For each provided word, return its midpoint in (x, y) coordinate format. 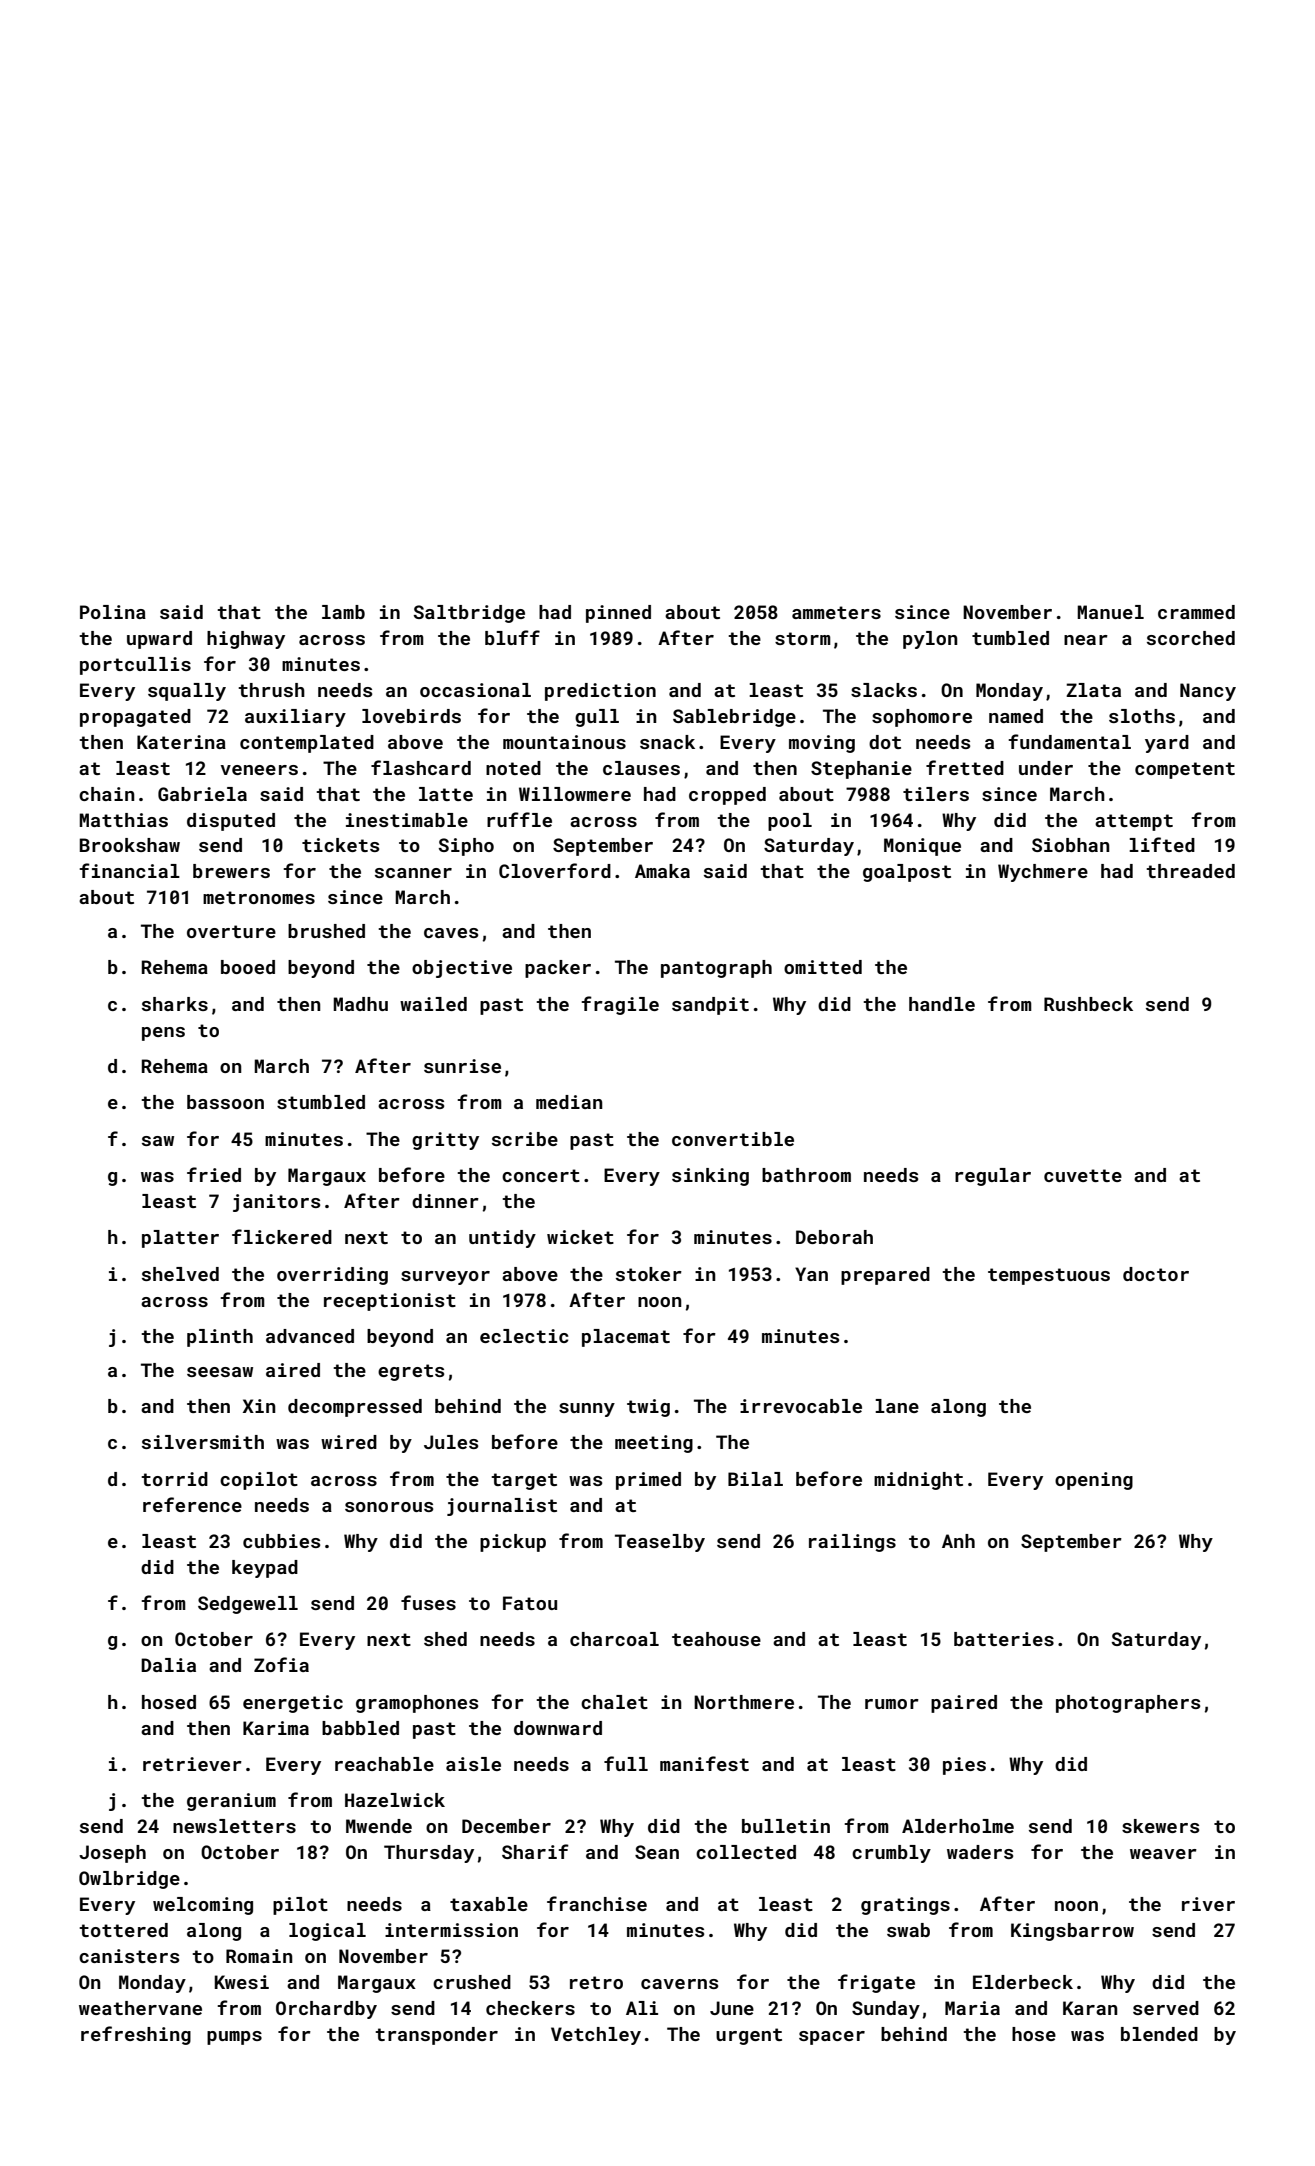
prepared (885, 1276)
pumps (234, 2038)
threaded (1190, 871)
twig (648, 1408)
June (732, 2008)
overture (231, 931)
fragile (620, 1005)
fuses (428, 1602)
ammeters (836, 612)
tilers (936, 794)
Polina (113, 612)
